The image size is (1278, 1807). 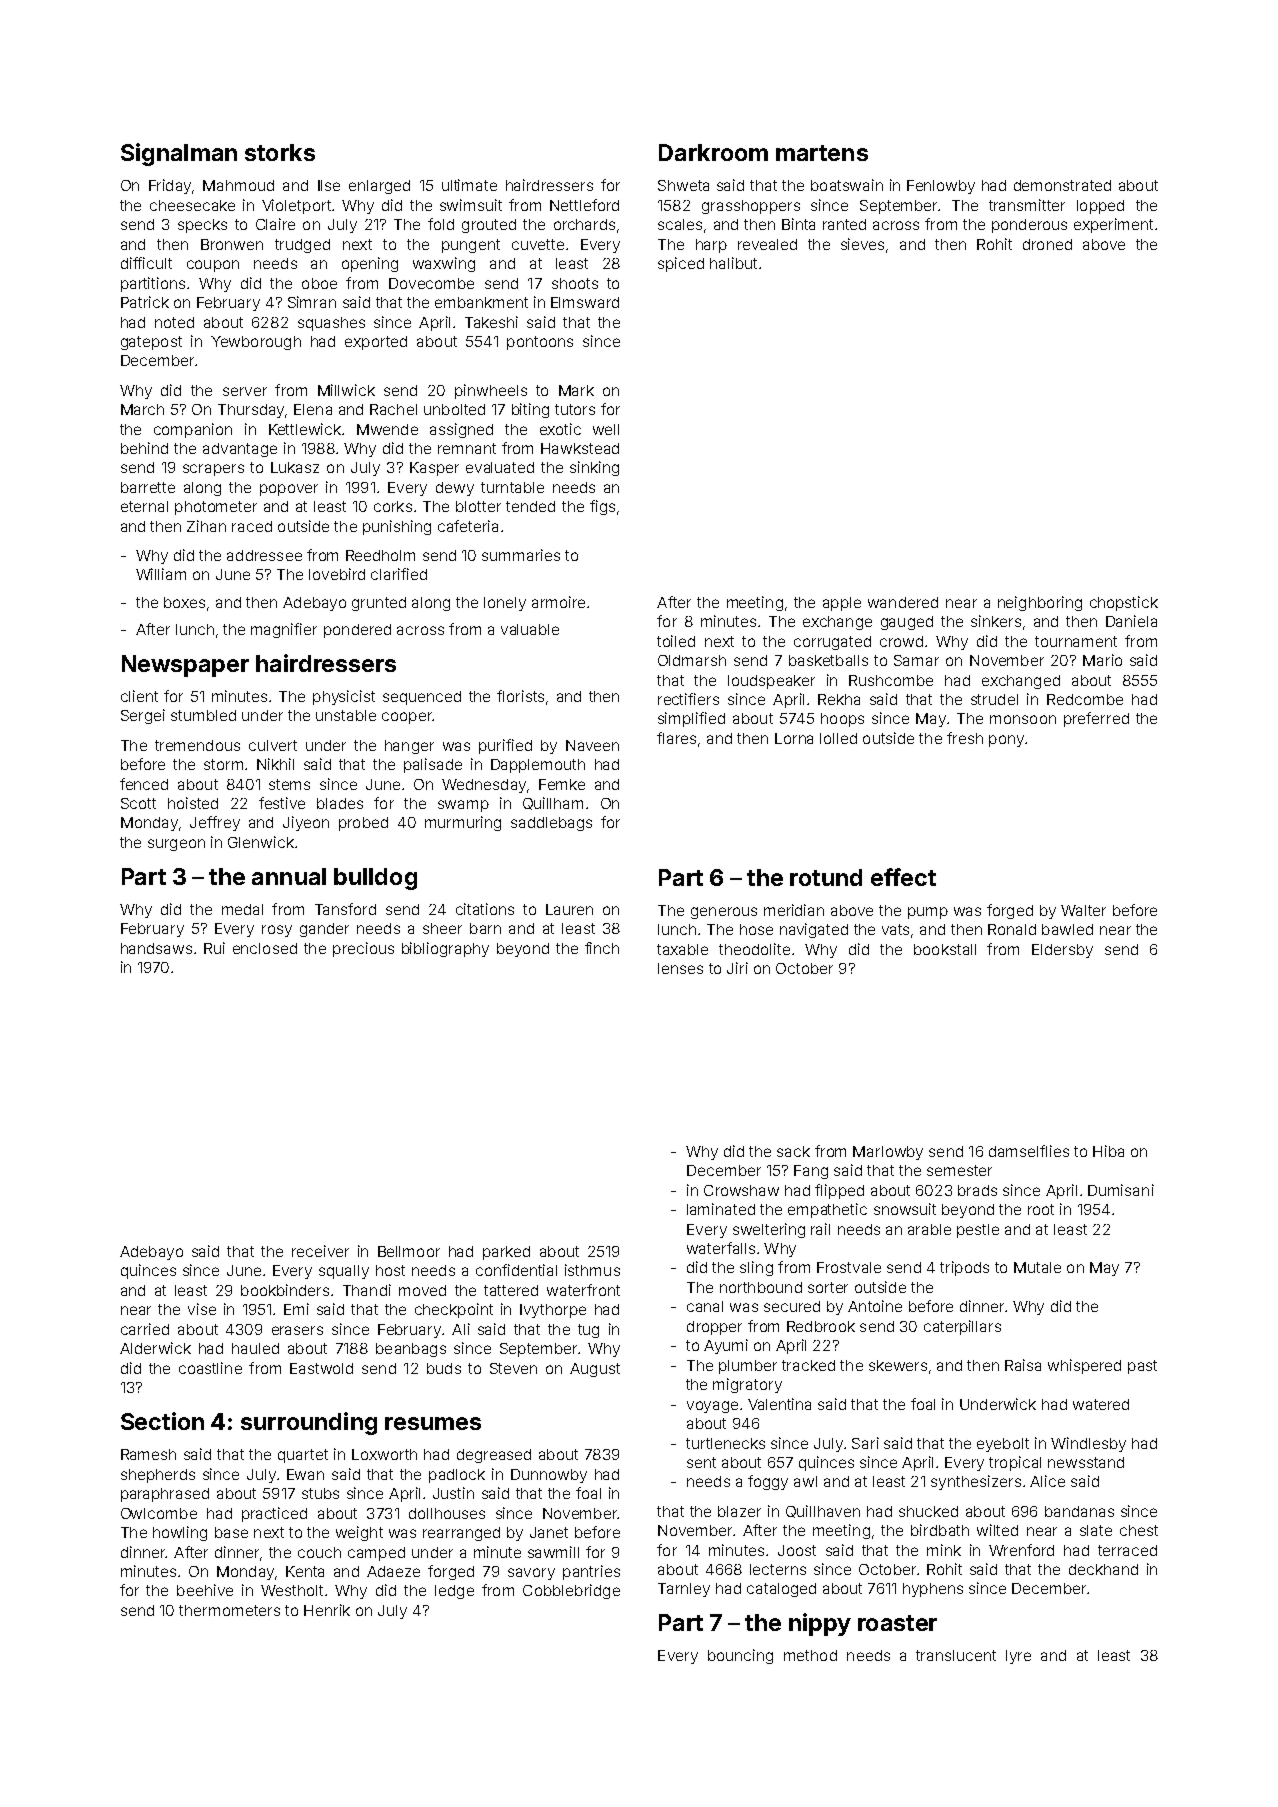 I want to click on Nettleford, so click(x=584, y=205).
